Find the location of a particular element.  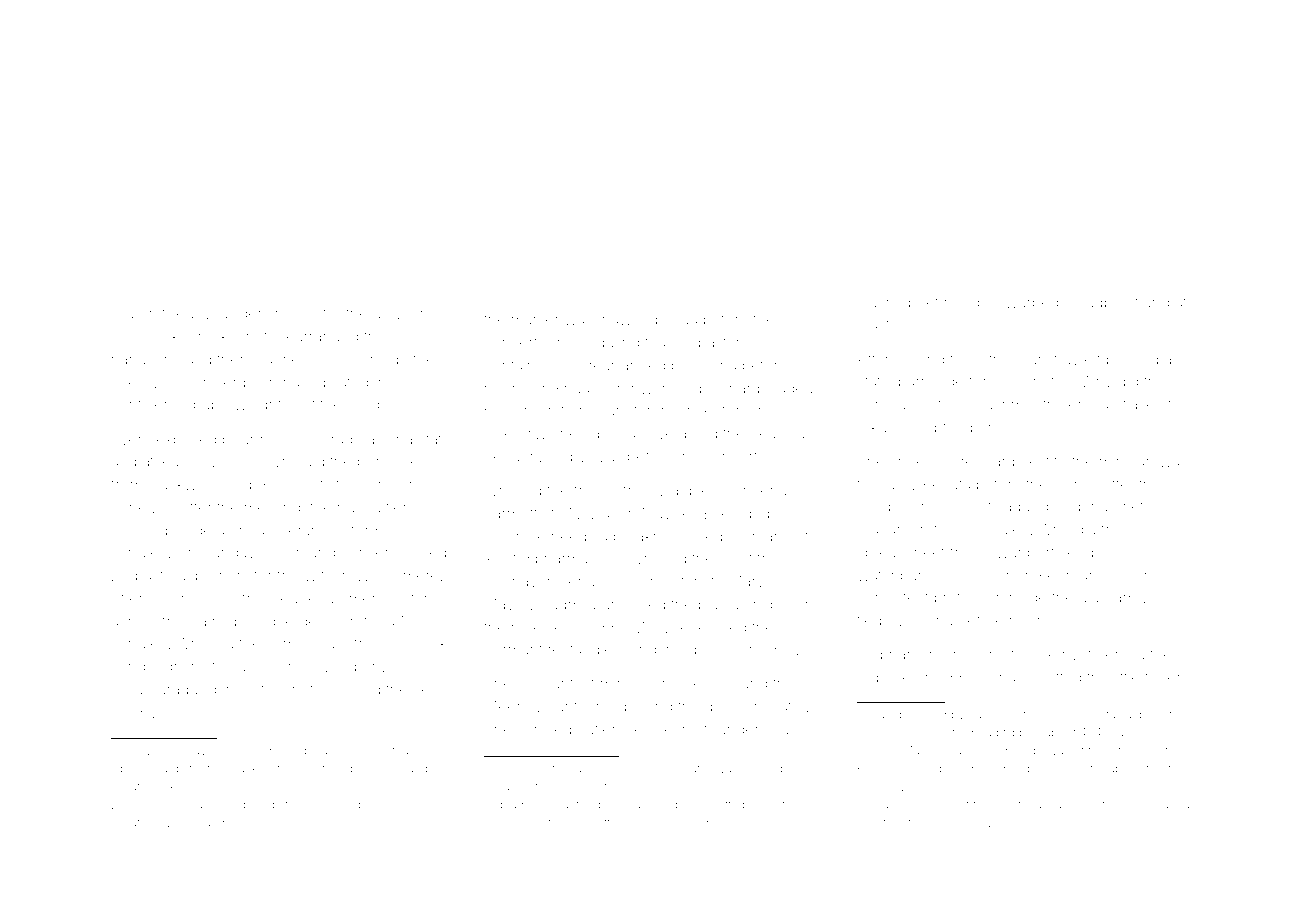

Highbeck is located at coordinates (145, 338).
